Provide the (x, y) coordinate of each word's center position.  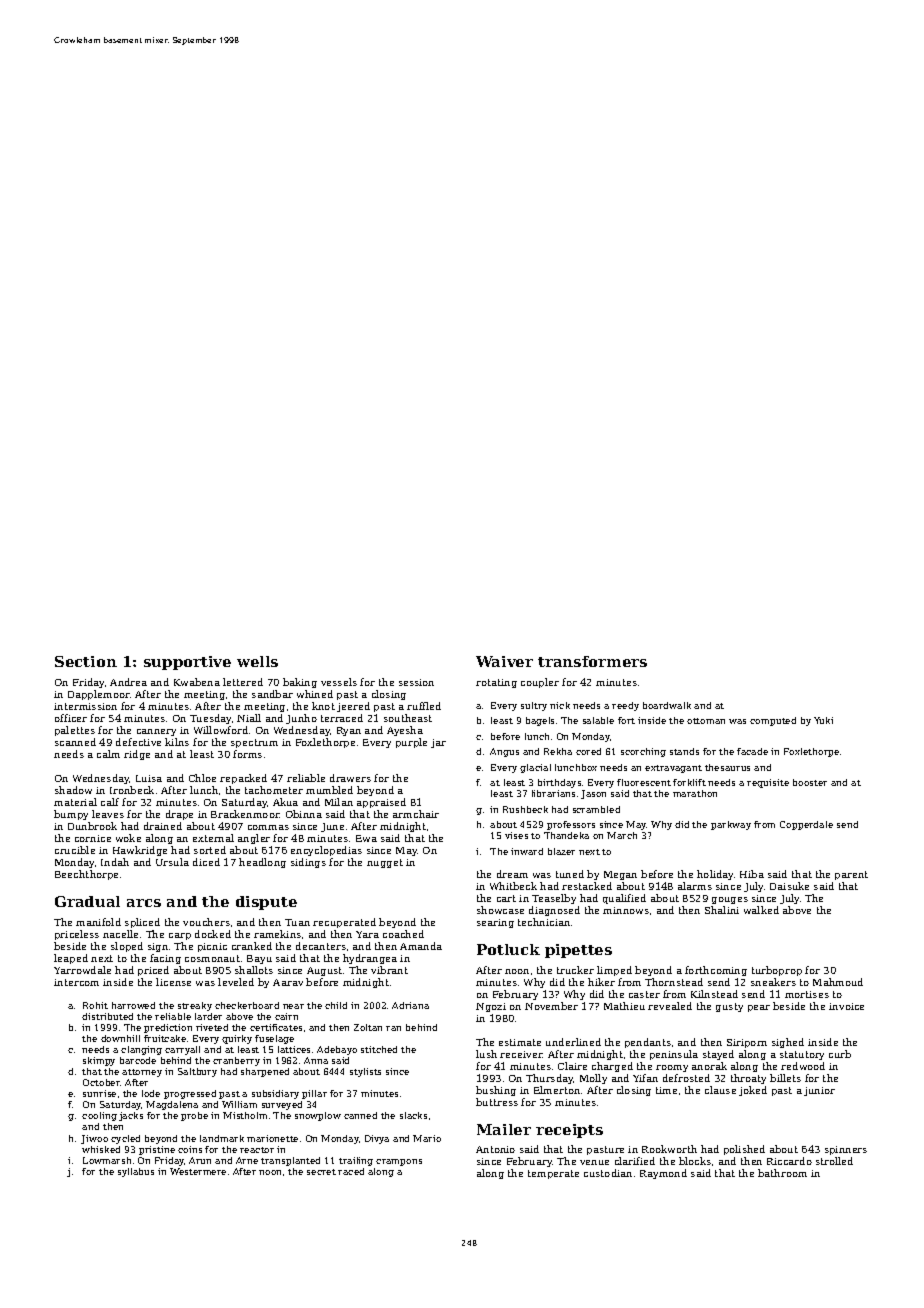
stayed (718, 1055)
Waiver (504, 661)
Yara (367, 934)
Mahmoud (838, 982)
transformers (592, 661)
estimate (520, 1042)
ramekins (277, 934)
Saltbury (197, 1072)
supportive (187, 663)
